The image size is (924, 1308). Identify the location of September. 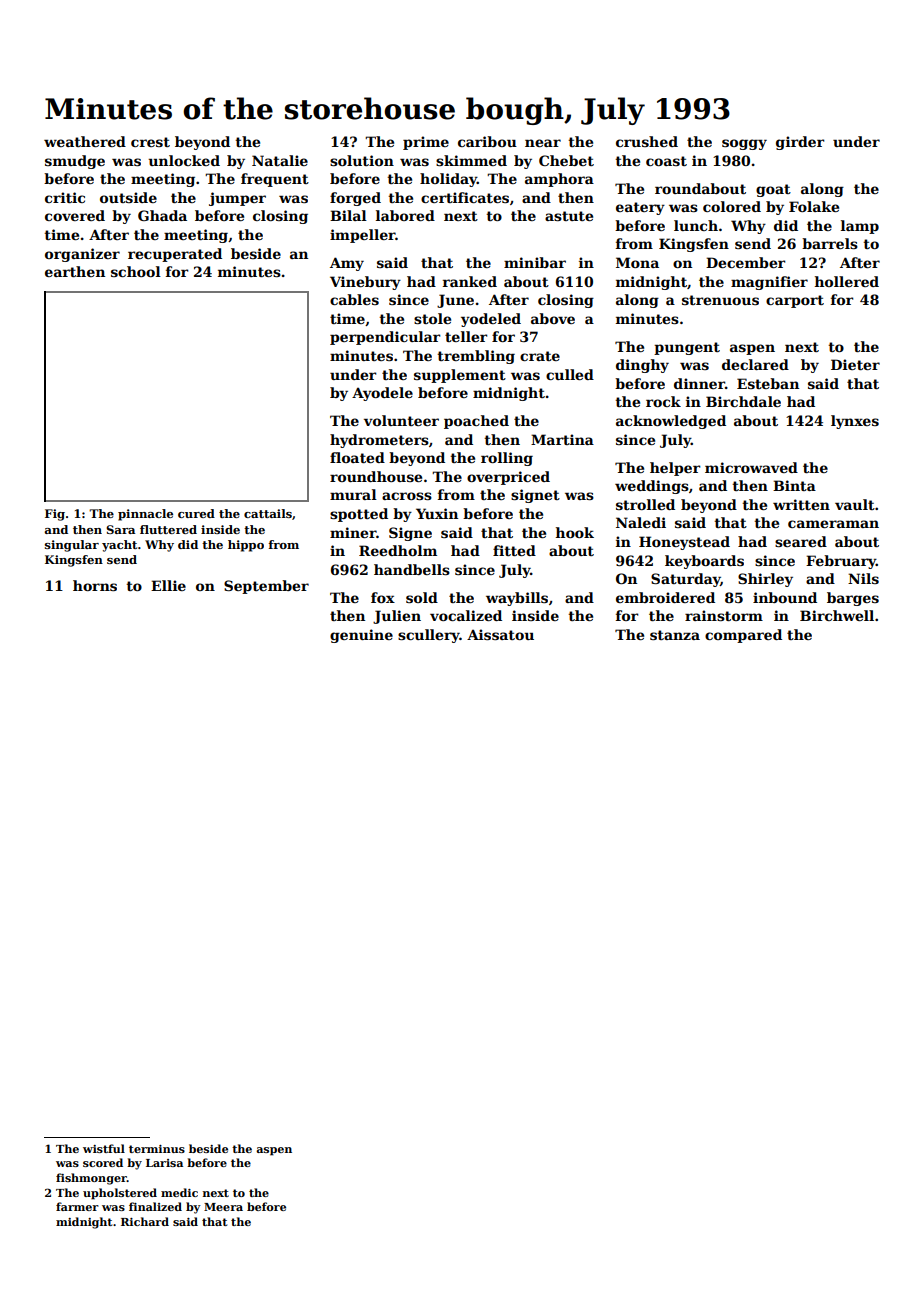
(266, 587).
